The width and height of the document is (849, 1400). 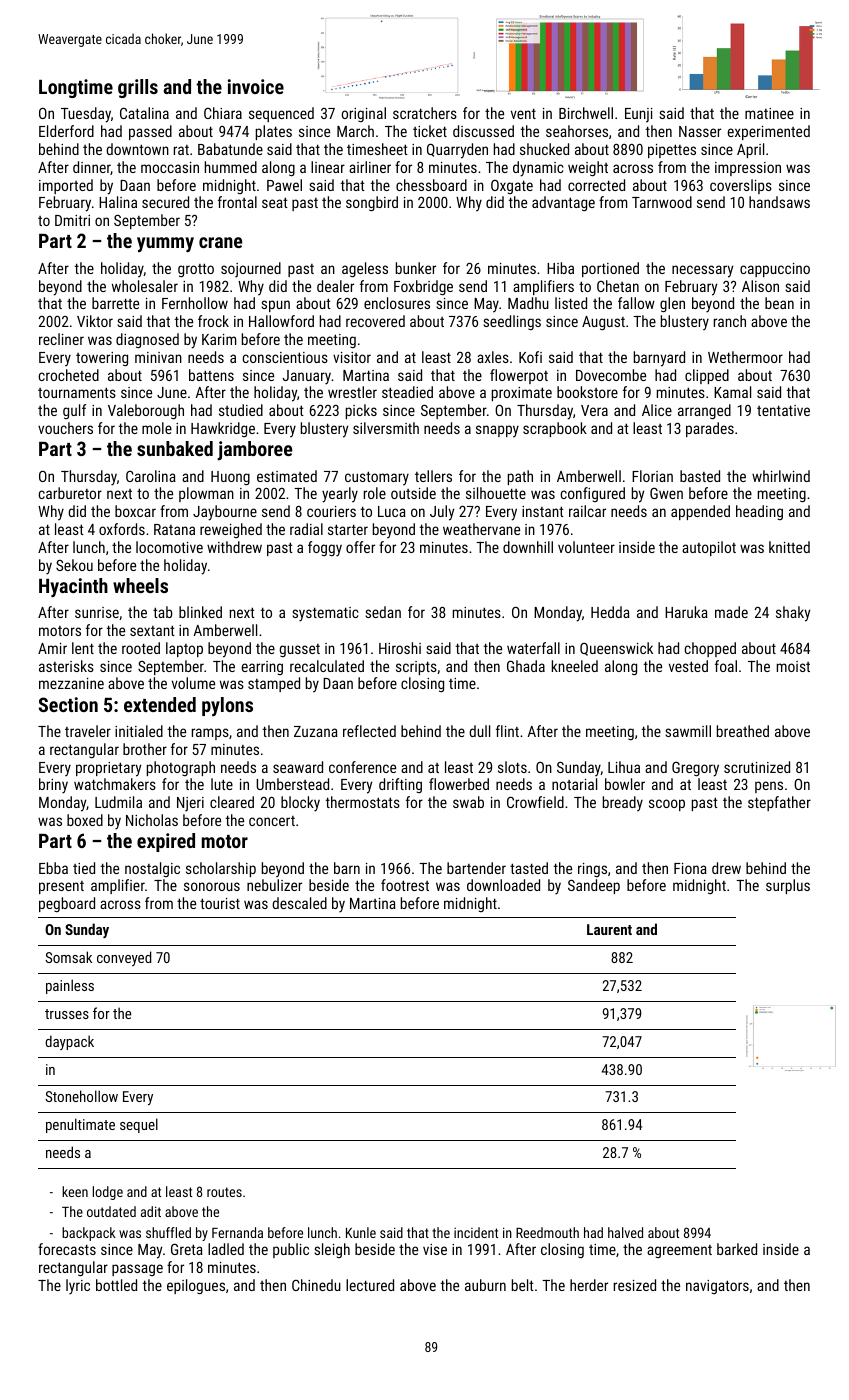 What do you see at coordinates (392, 511) in the document?
I see `Luca` at bounding box center [392, 511].
